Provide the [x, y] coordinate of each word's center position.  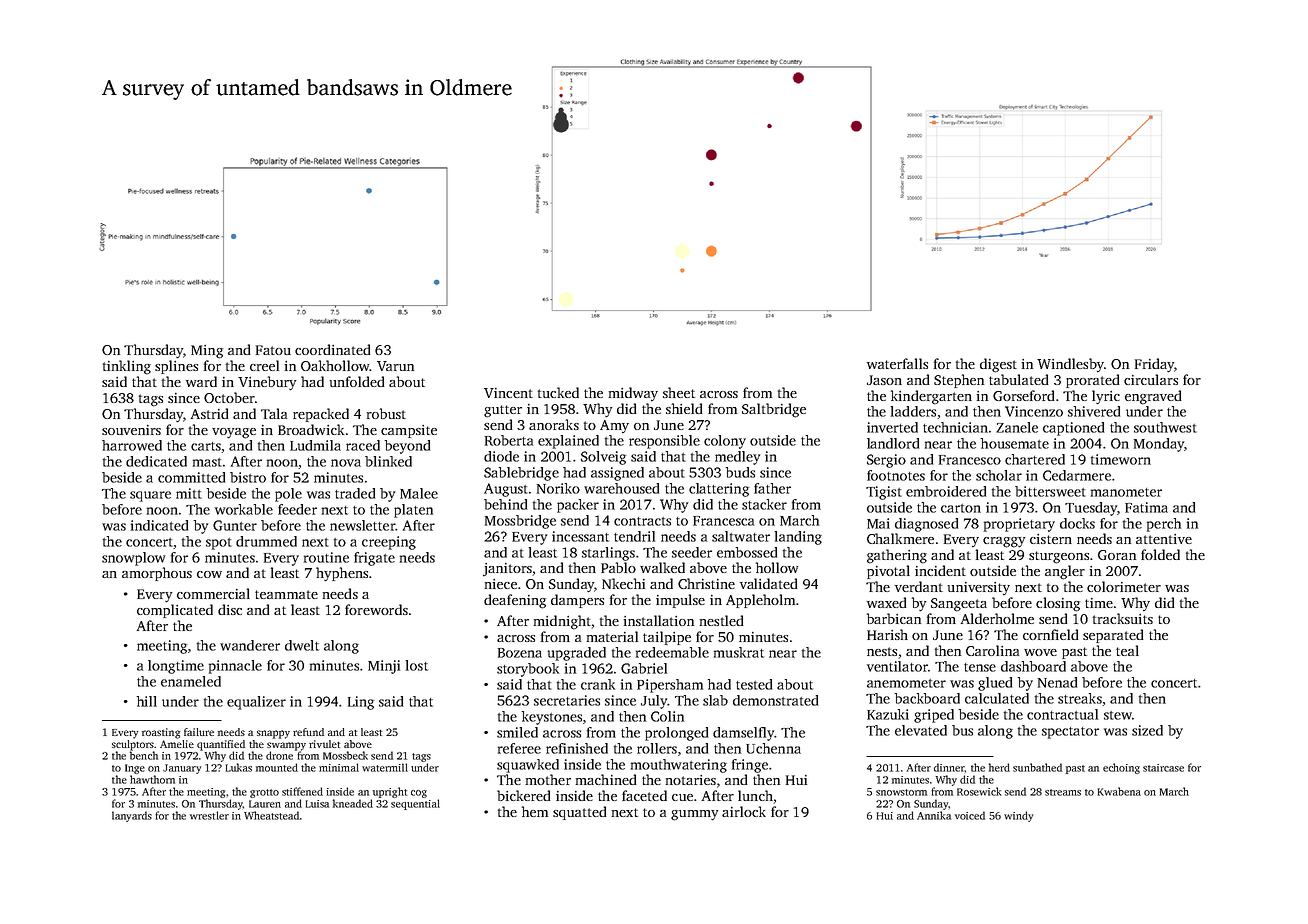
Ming [207, 352]
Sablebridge [521, 474]
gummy [694, 815]
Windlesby [1070, 365]
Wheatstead [271, 815]
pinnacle [235, 667]
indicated [159, 525]
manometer [1126, 492]
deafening [515, 601]
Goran [1117, 555]
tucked [558, 392]
